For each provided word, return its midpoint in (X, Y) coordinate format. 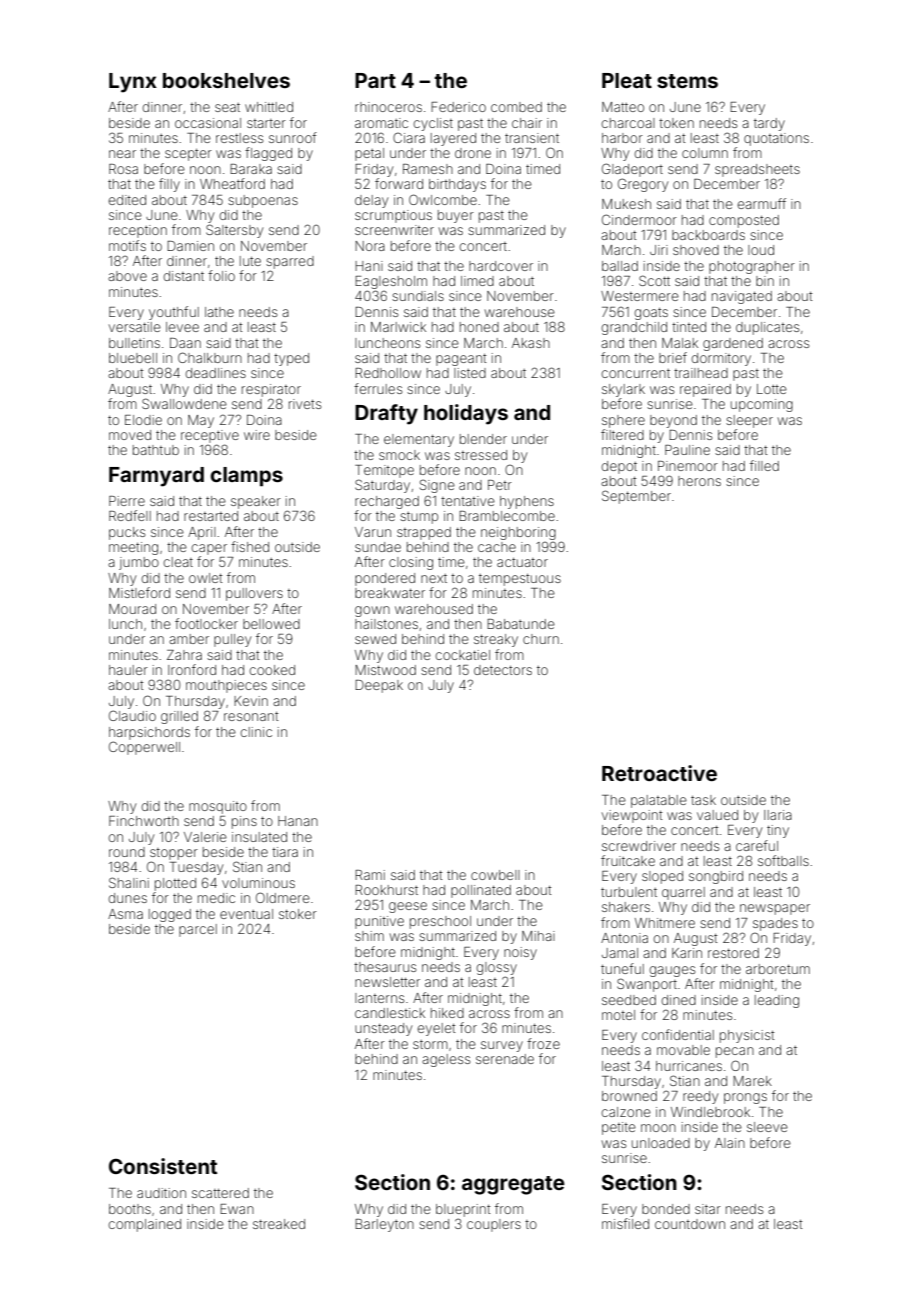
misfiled (625, 1223)
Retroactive (659, 773)
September (636, 497)
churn (541, 639)
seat (227, 107)
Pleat (627, 80)
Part (375, 80)
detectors (503, 670)
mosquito (218, 807)
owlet (206, 578)
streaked (279, 1224)
